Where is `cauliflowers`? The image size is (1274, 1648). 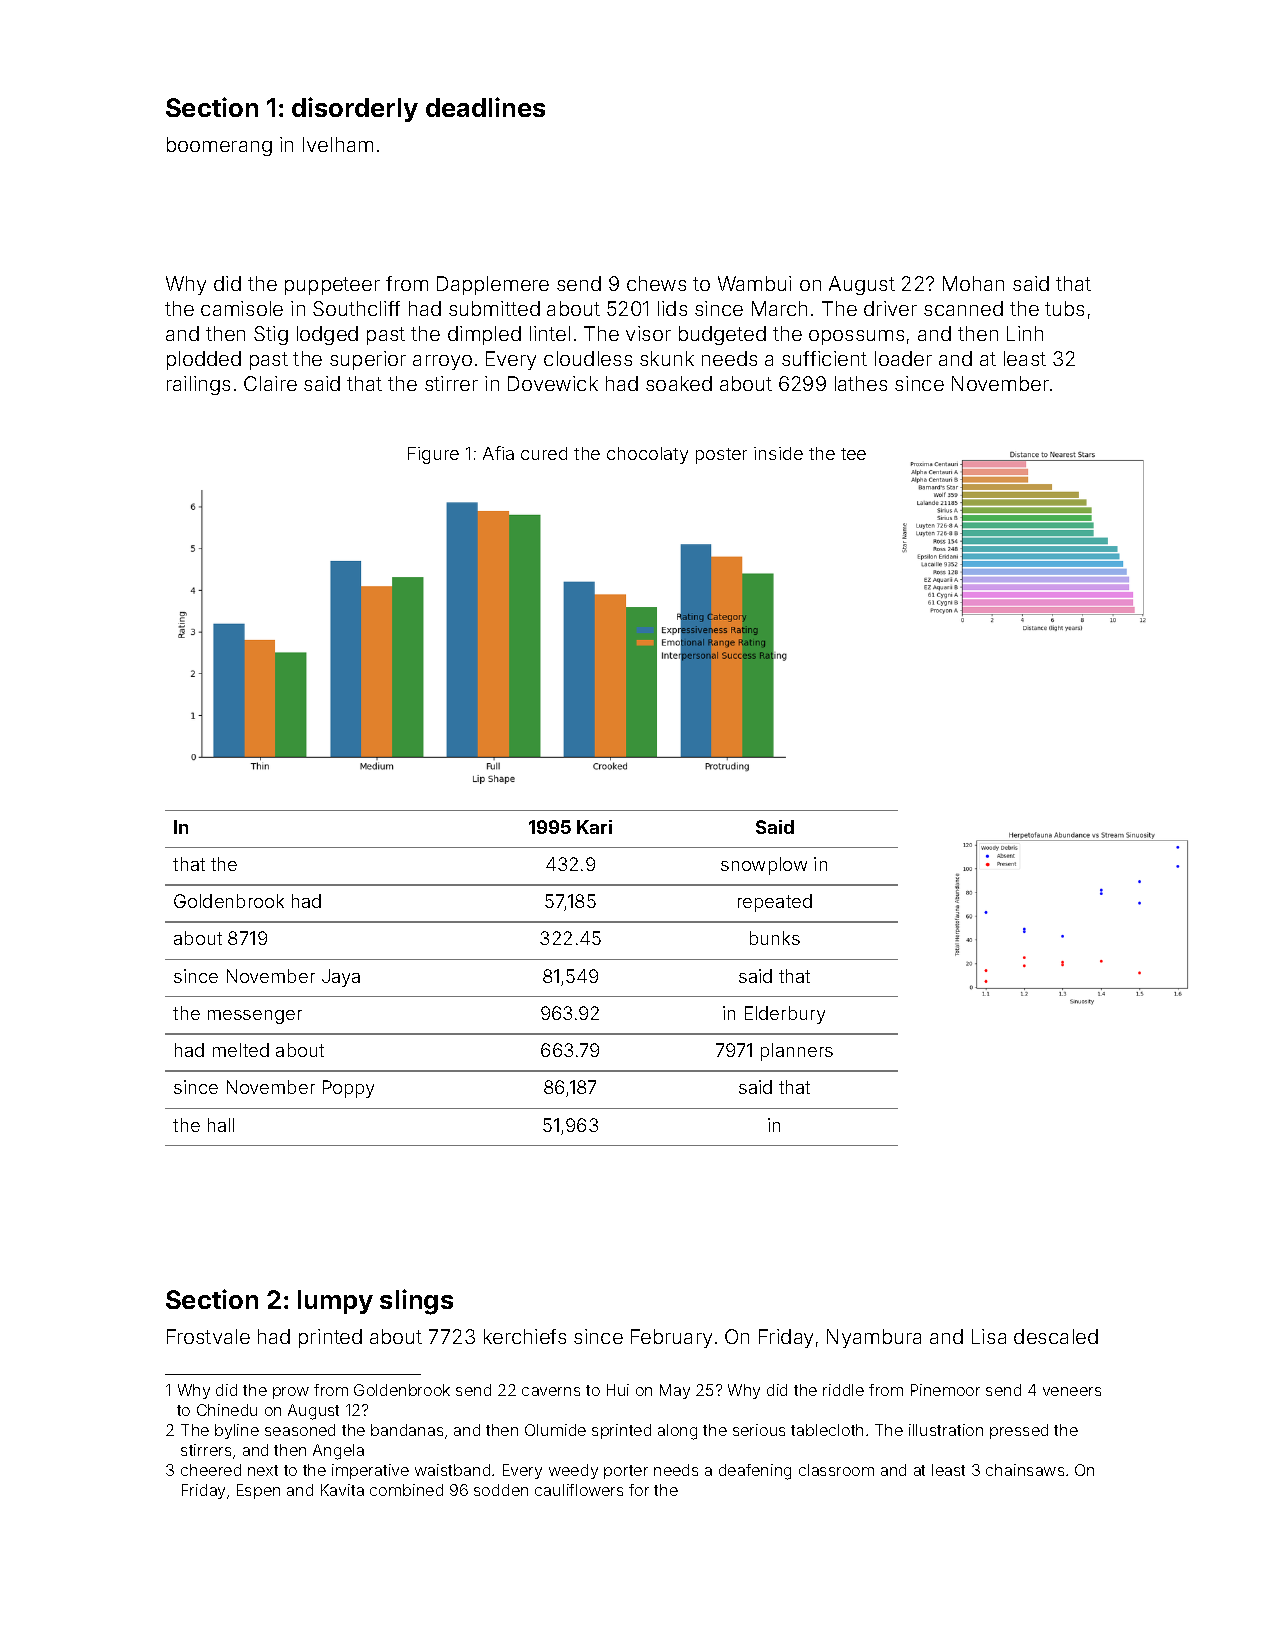 cauliflowers is located at coordinates (579, 1490).
